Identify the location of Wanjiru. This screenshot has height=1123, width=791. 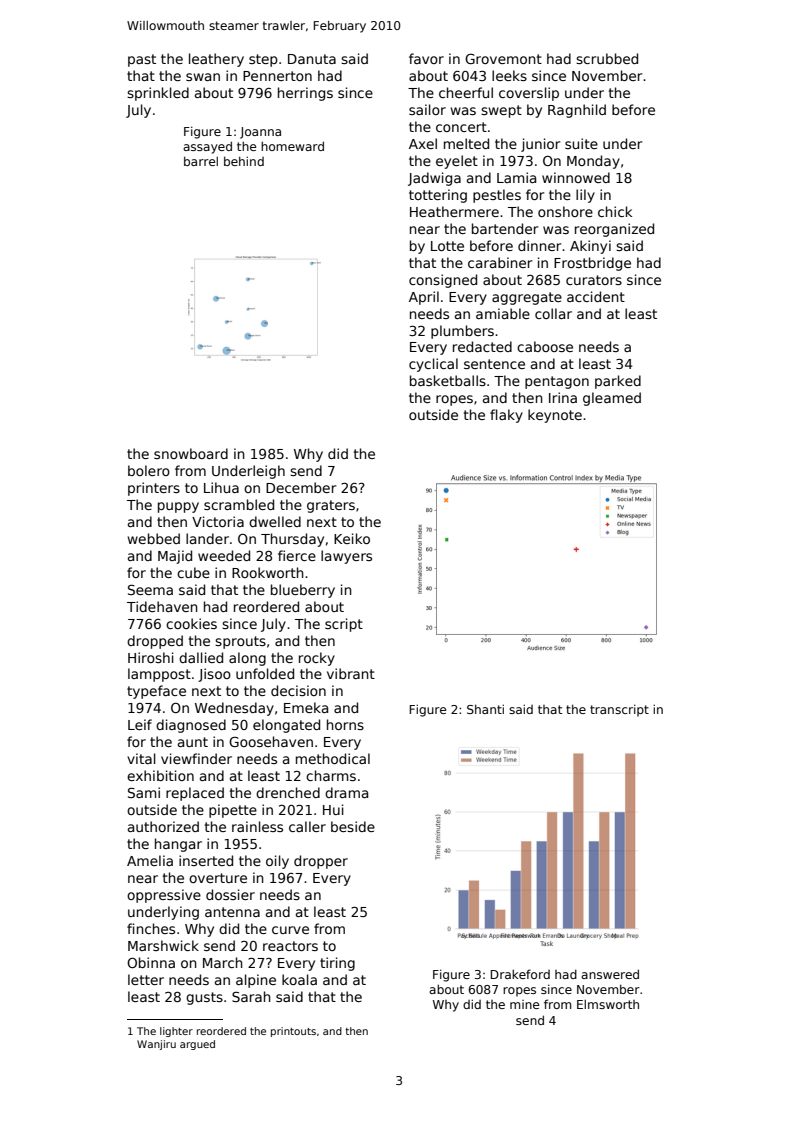
(156, 1045).
